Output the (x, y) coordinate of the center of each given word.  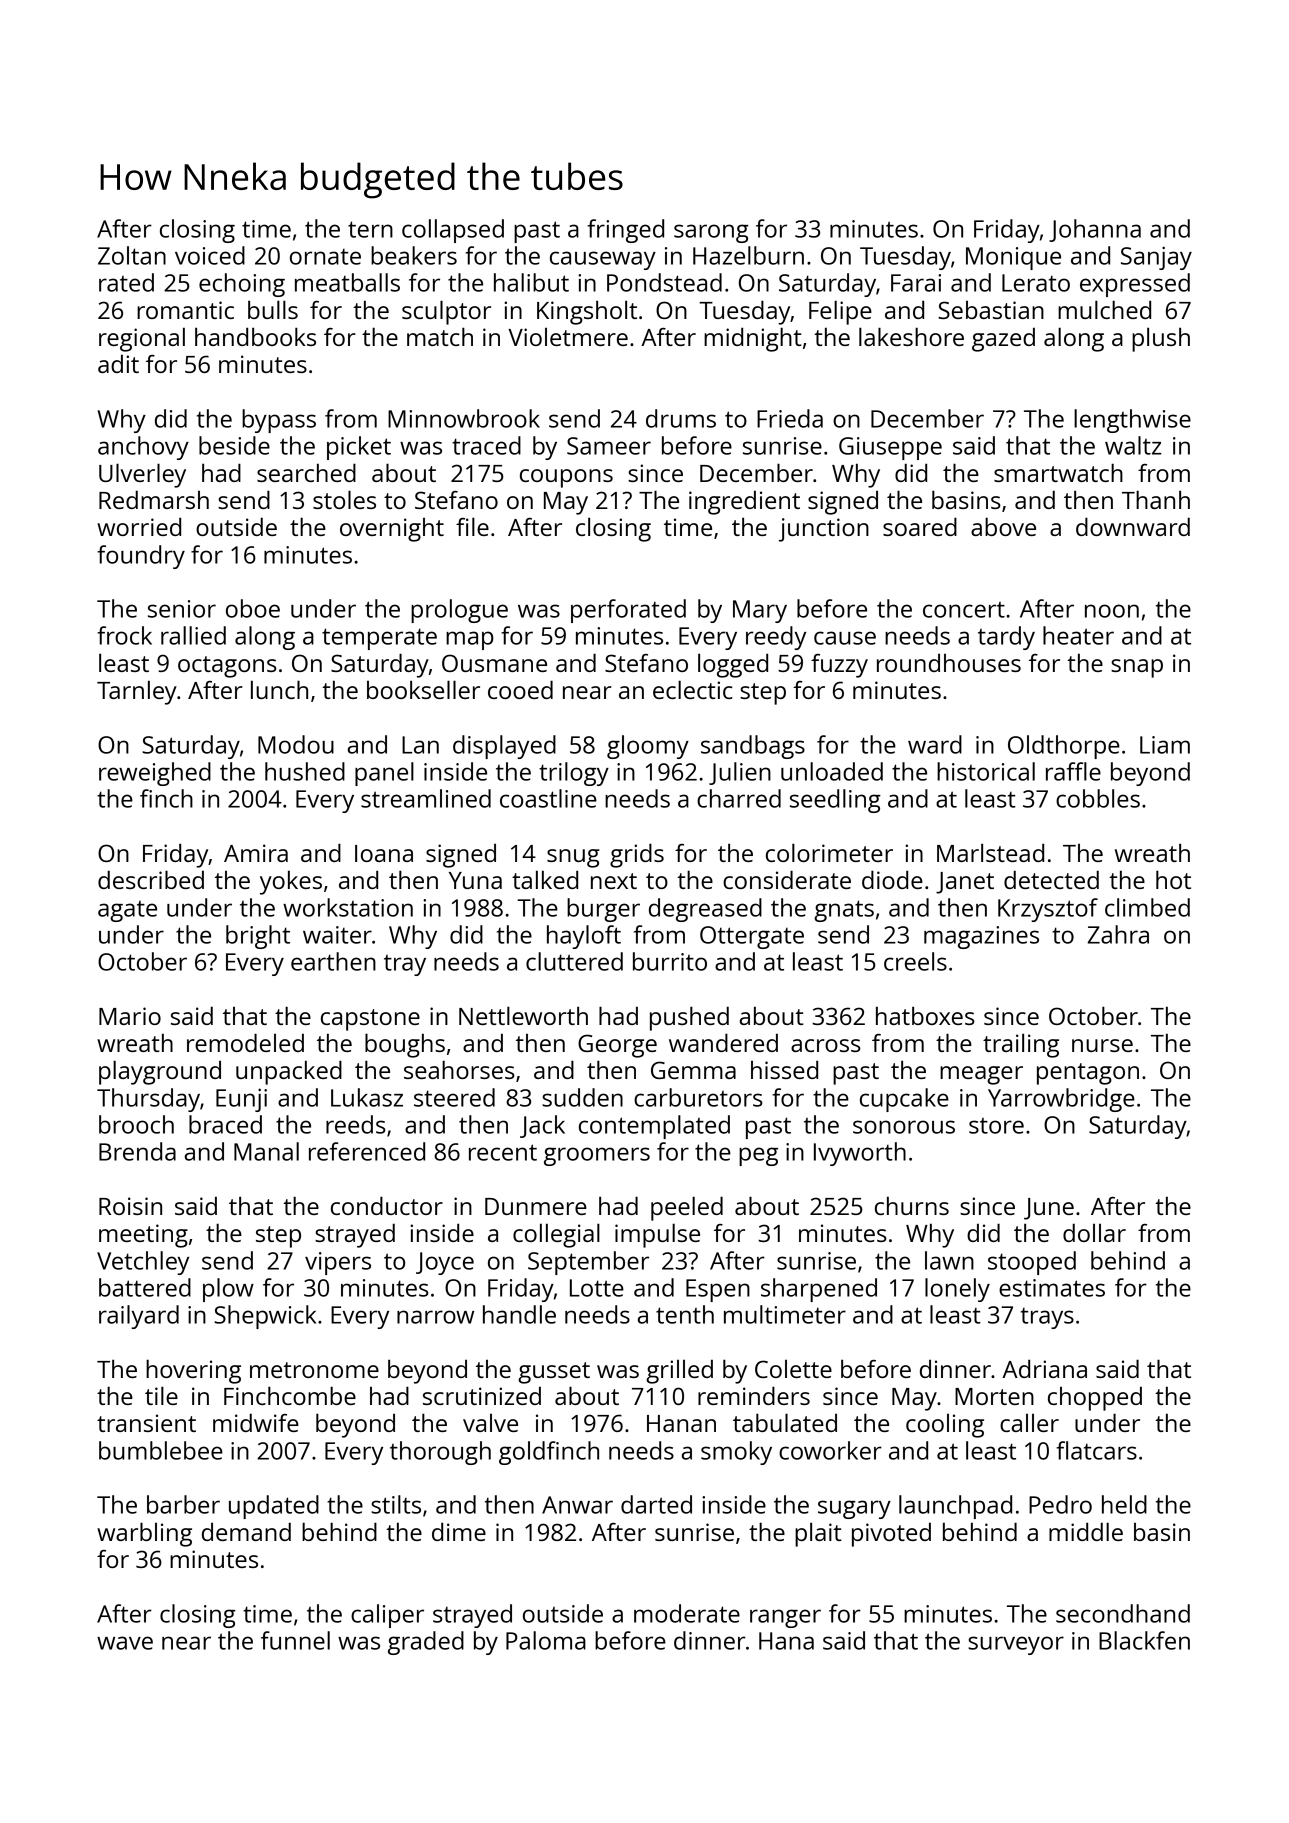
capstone (370, 1020)
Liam (1165, 745)
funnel (295, 1640)
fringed (625, 231)
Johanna (1095, 230)
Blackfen (1144, 1640)
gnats (844, 911)
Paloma (546, 1640)
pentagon (1088, 1074)
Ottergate (752, 937)
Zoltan (132, 255)
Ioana (384, 853)
